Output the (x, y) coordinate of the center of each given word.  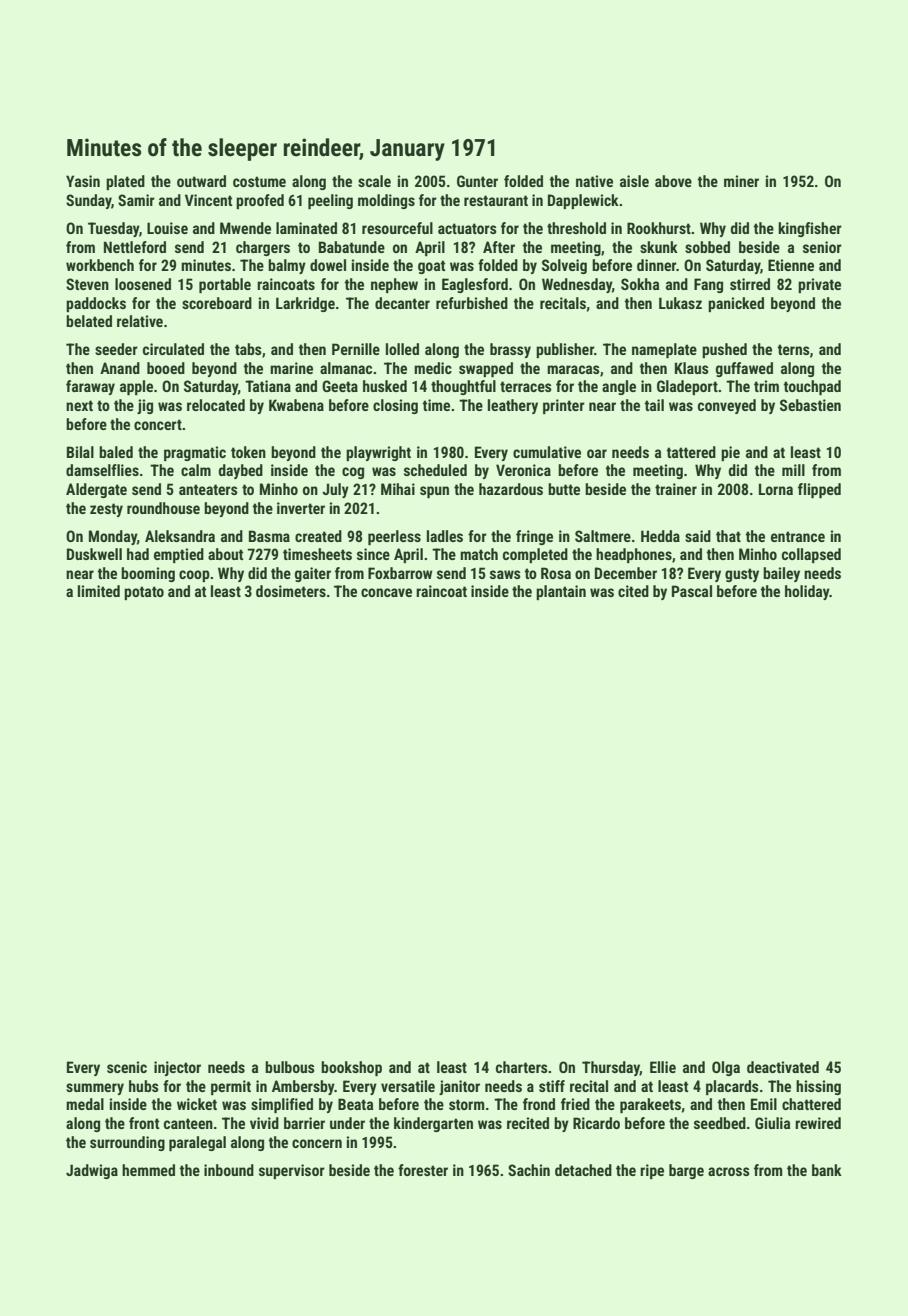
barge (686, 1171)
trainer (676, 489)
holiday (807, 592)
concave (386, 592)
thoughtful (463, 387)
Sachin (529, 1170)
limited (99, 591)
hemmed (148, 1170)
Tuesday (113, 229)
